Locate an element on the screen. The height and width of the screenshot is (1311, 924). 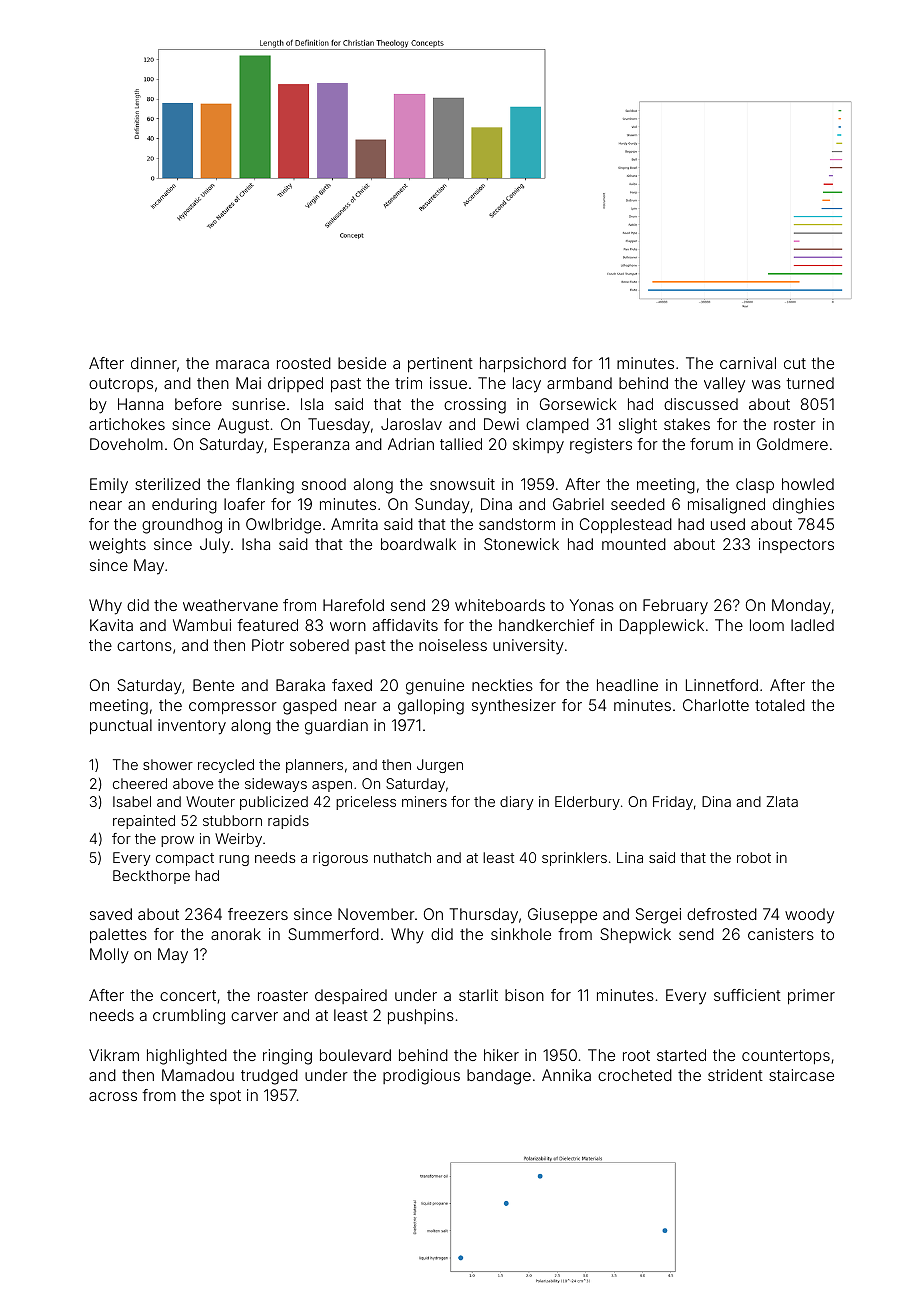
Jaroslav is located at coordinates (411, 424).
